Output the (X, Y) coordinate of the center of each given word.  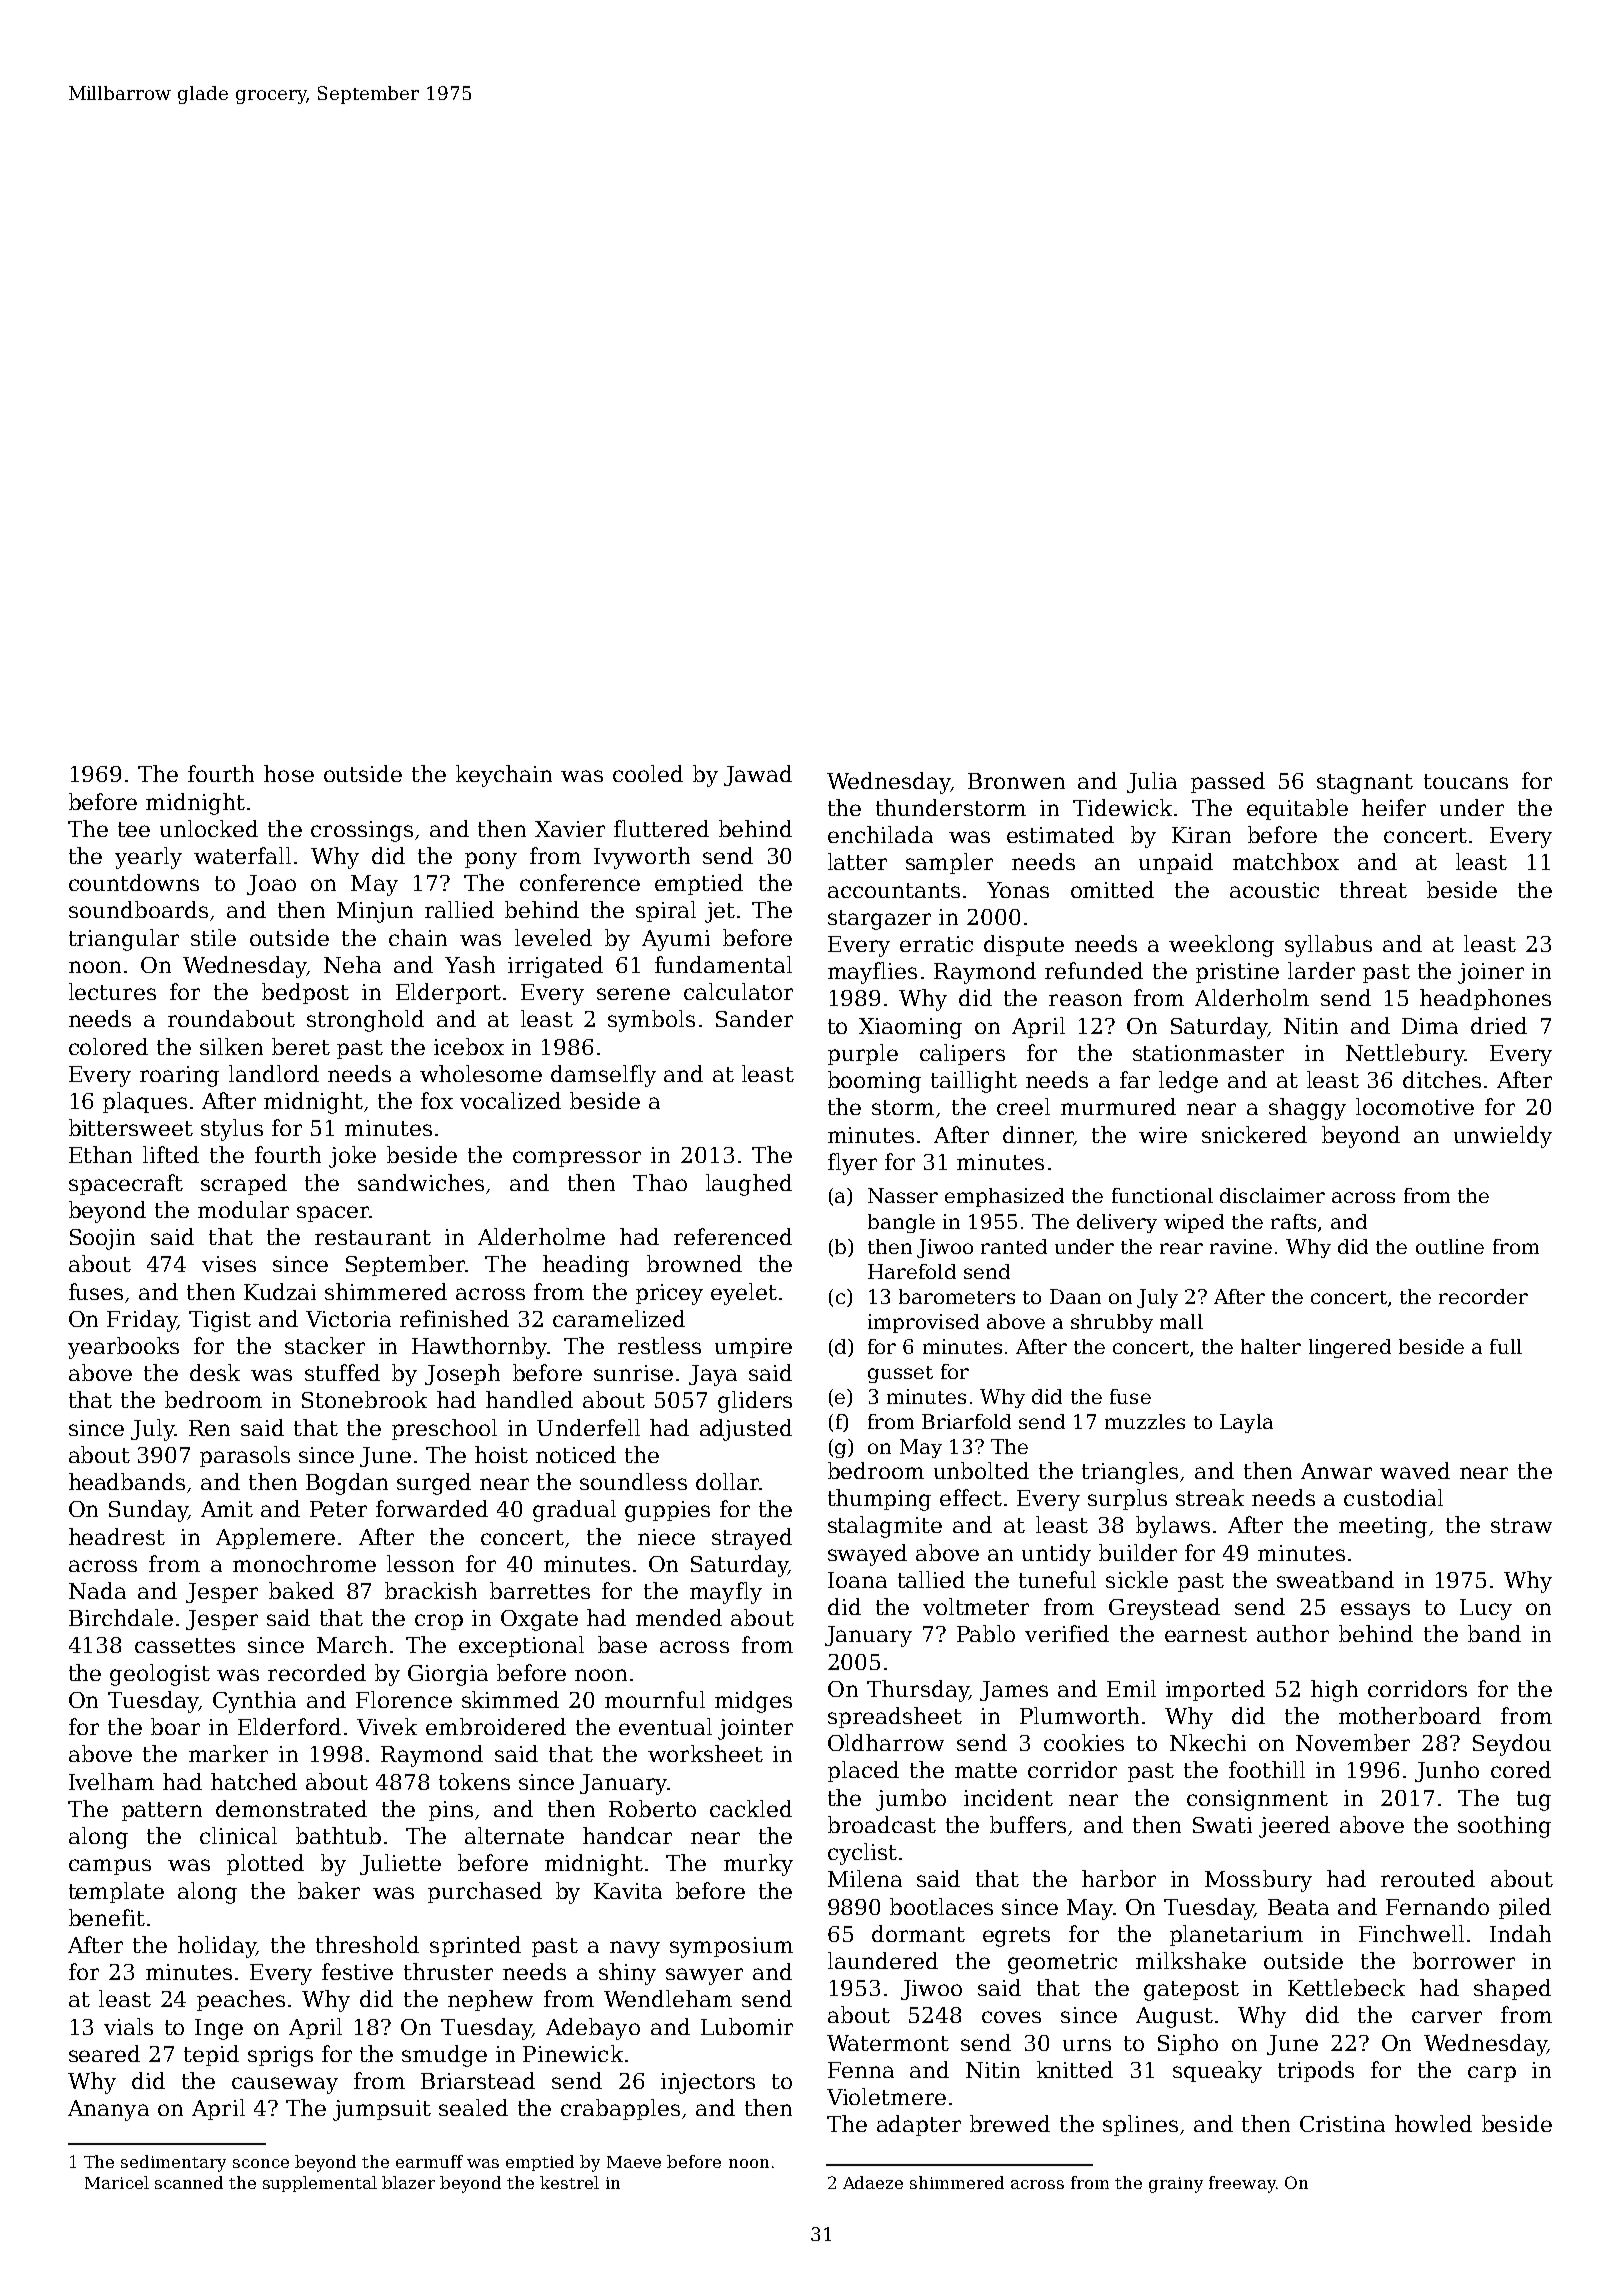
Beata (1298, 1907)
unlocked (209, 828)
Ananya (108, 2110)
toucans (1466, 781)
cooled (648, 773)
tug (1534, 1801)
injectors (708, 2083)
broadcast (882, 1824)
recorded (317, 1672)
